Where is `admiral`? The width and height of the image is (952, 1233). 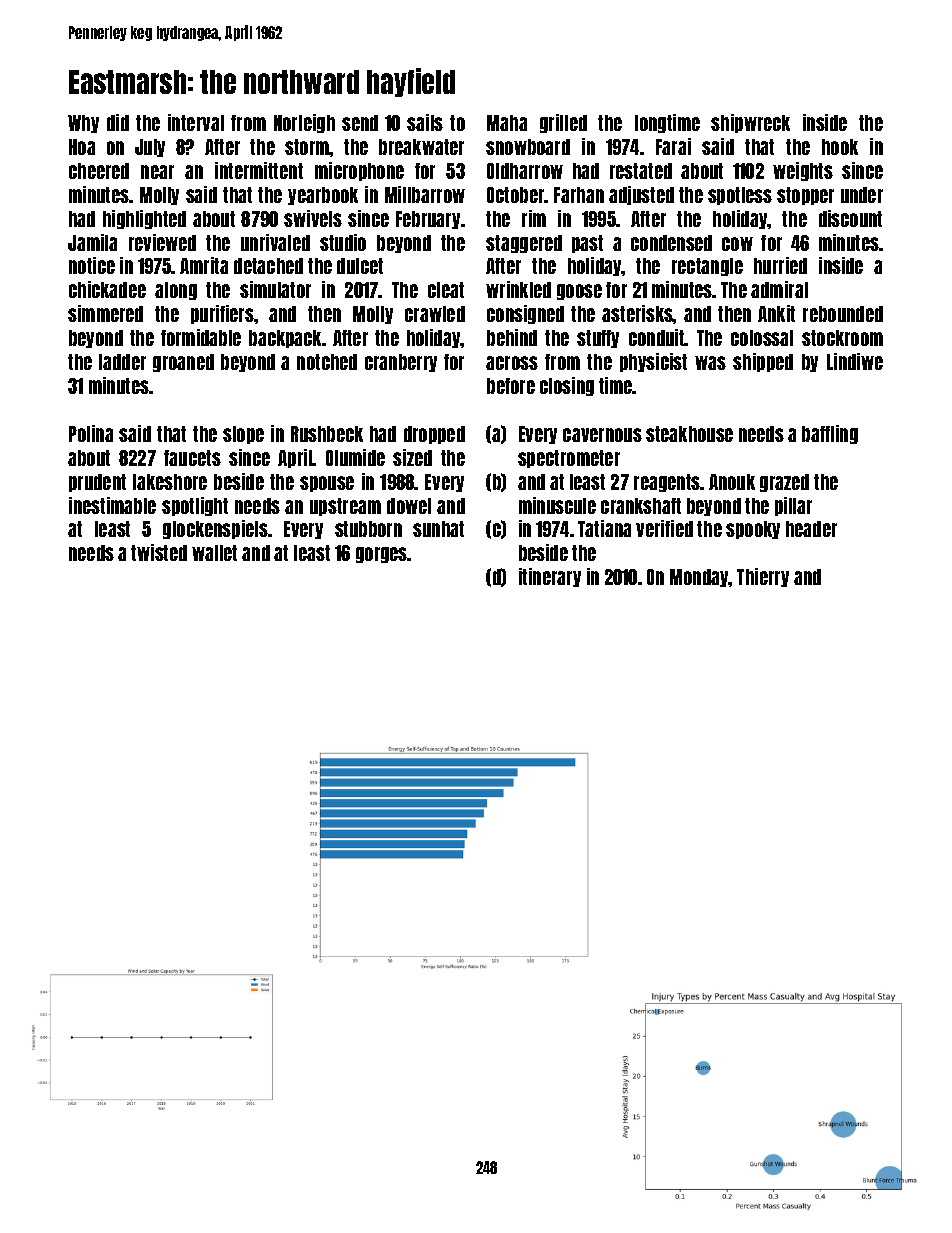
admiral is located at coordinates (779, 289).
